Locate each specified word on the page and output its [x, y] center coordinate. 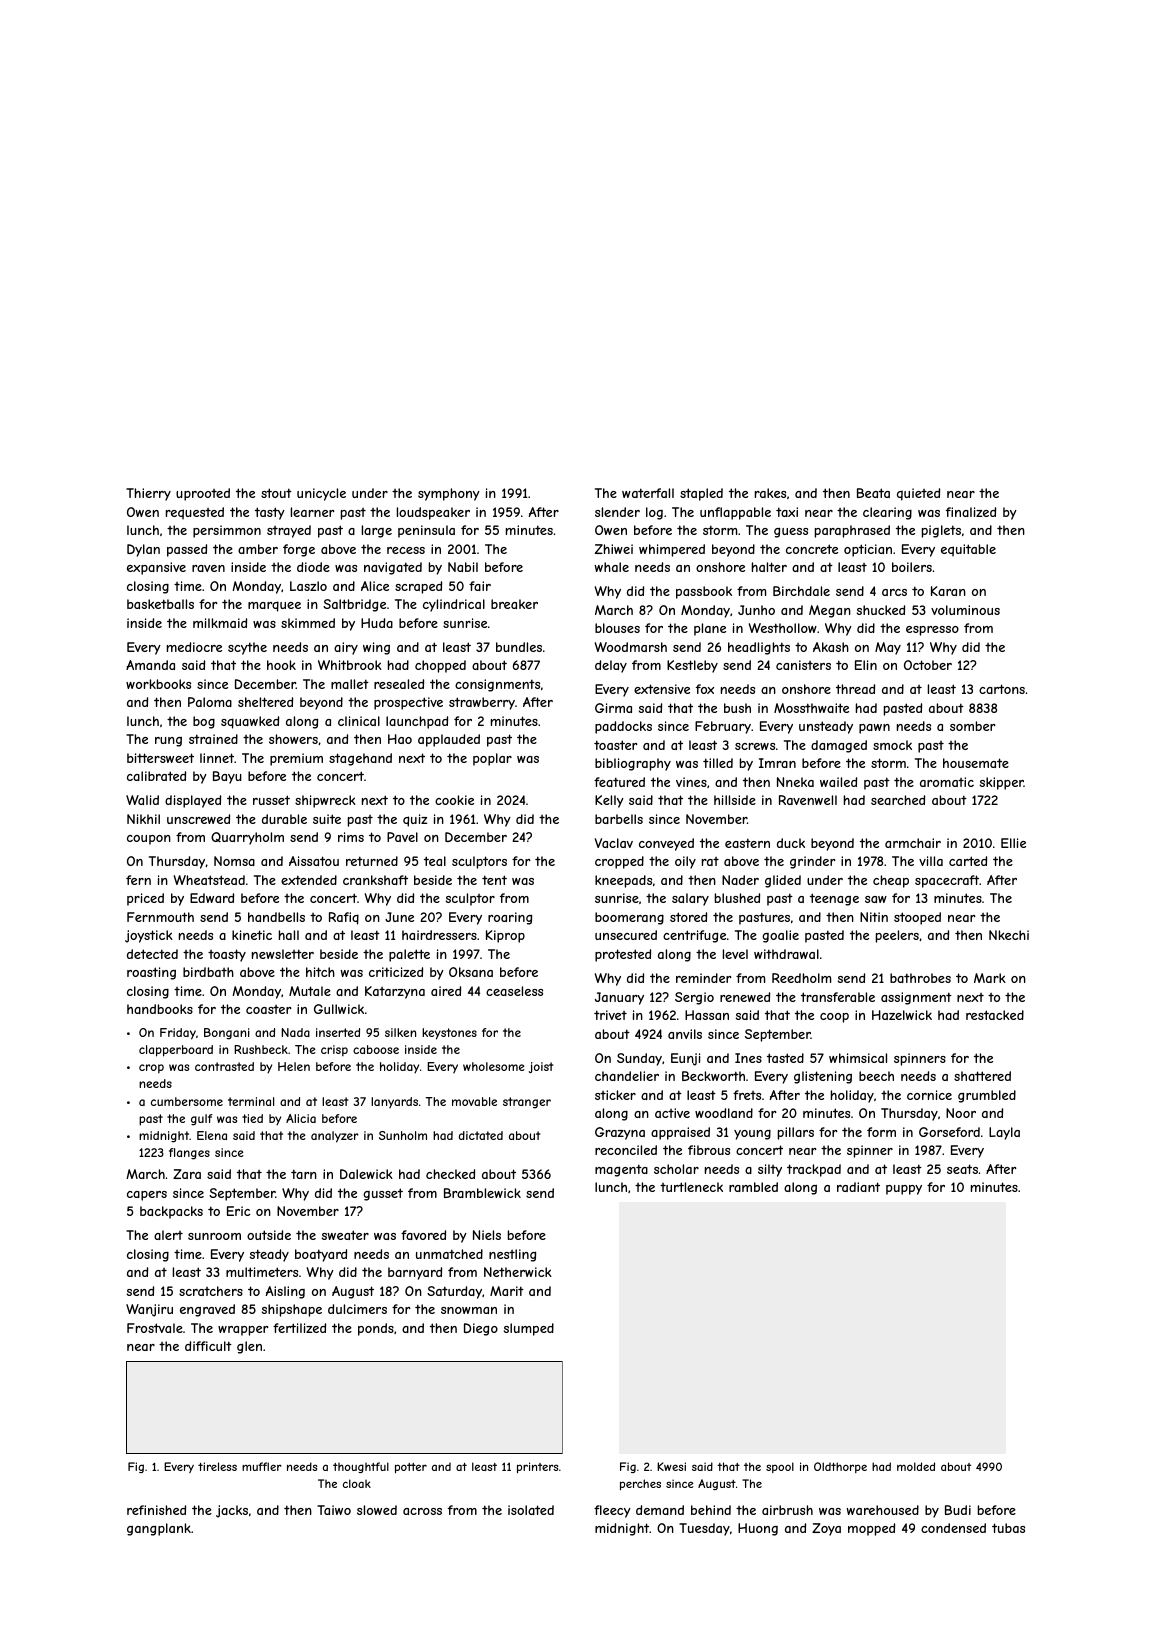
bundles [519, 647]
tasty [270, 513]
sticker [615, 1095]
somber [973, 726]
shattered [982, 1076]
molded [916, 1466]
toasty [227, 955]
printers [537, 1467]
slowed [377, 1510]
